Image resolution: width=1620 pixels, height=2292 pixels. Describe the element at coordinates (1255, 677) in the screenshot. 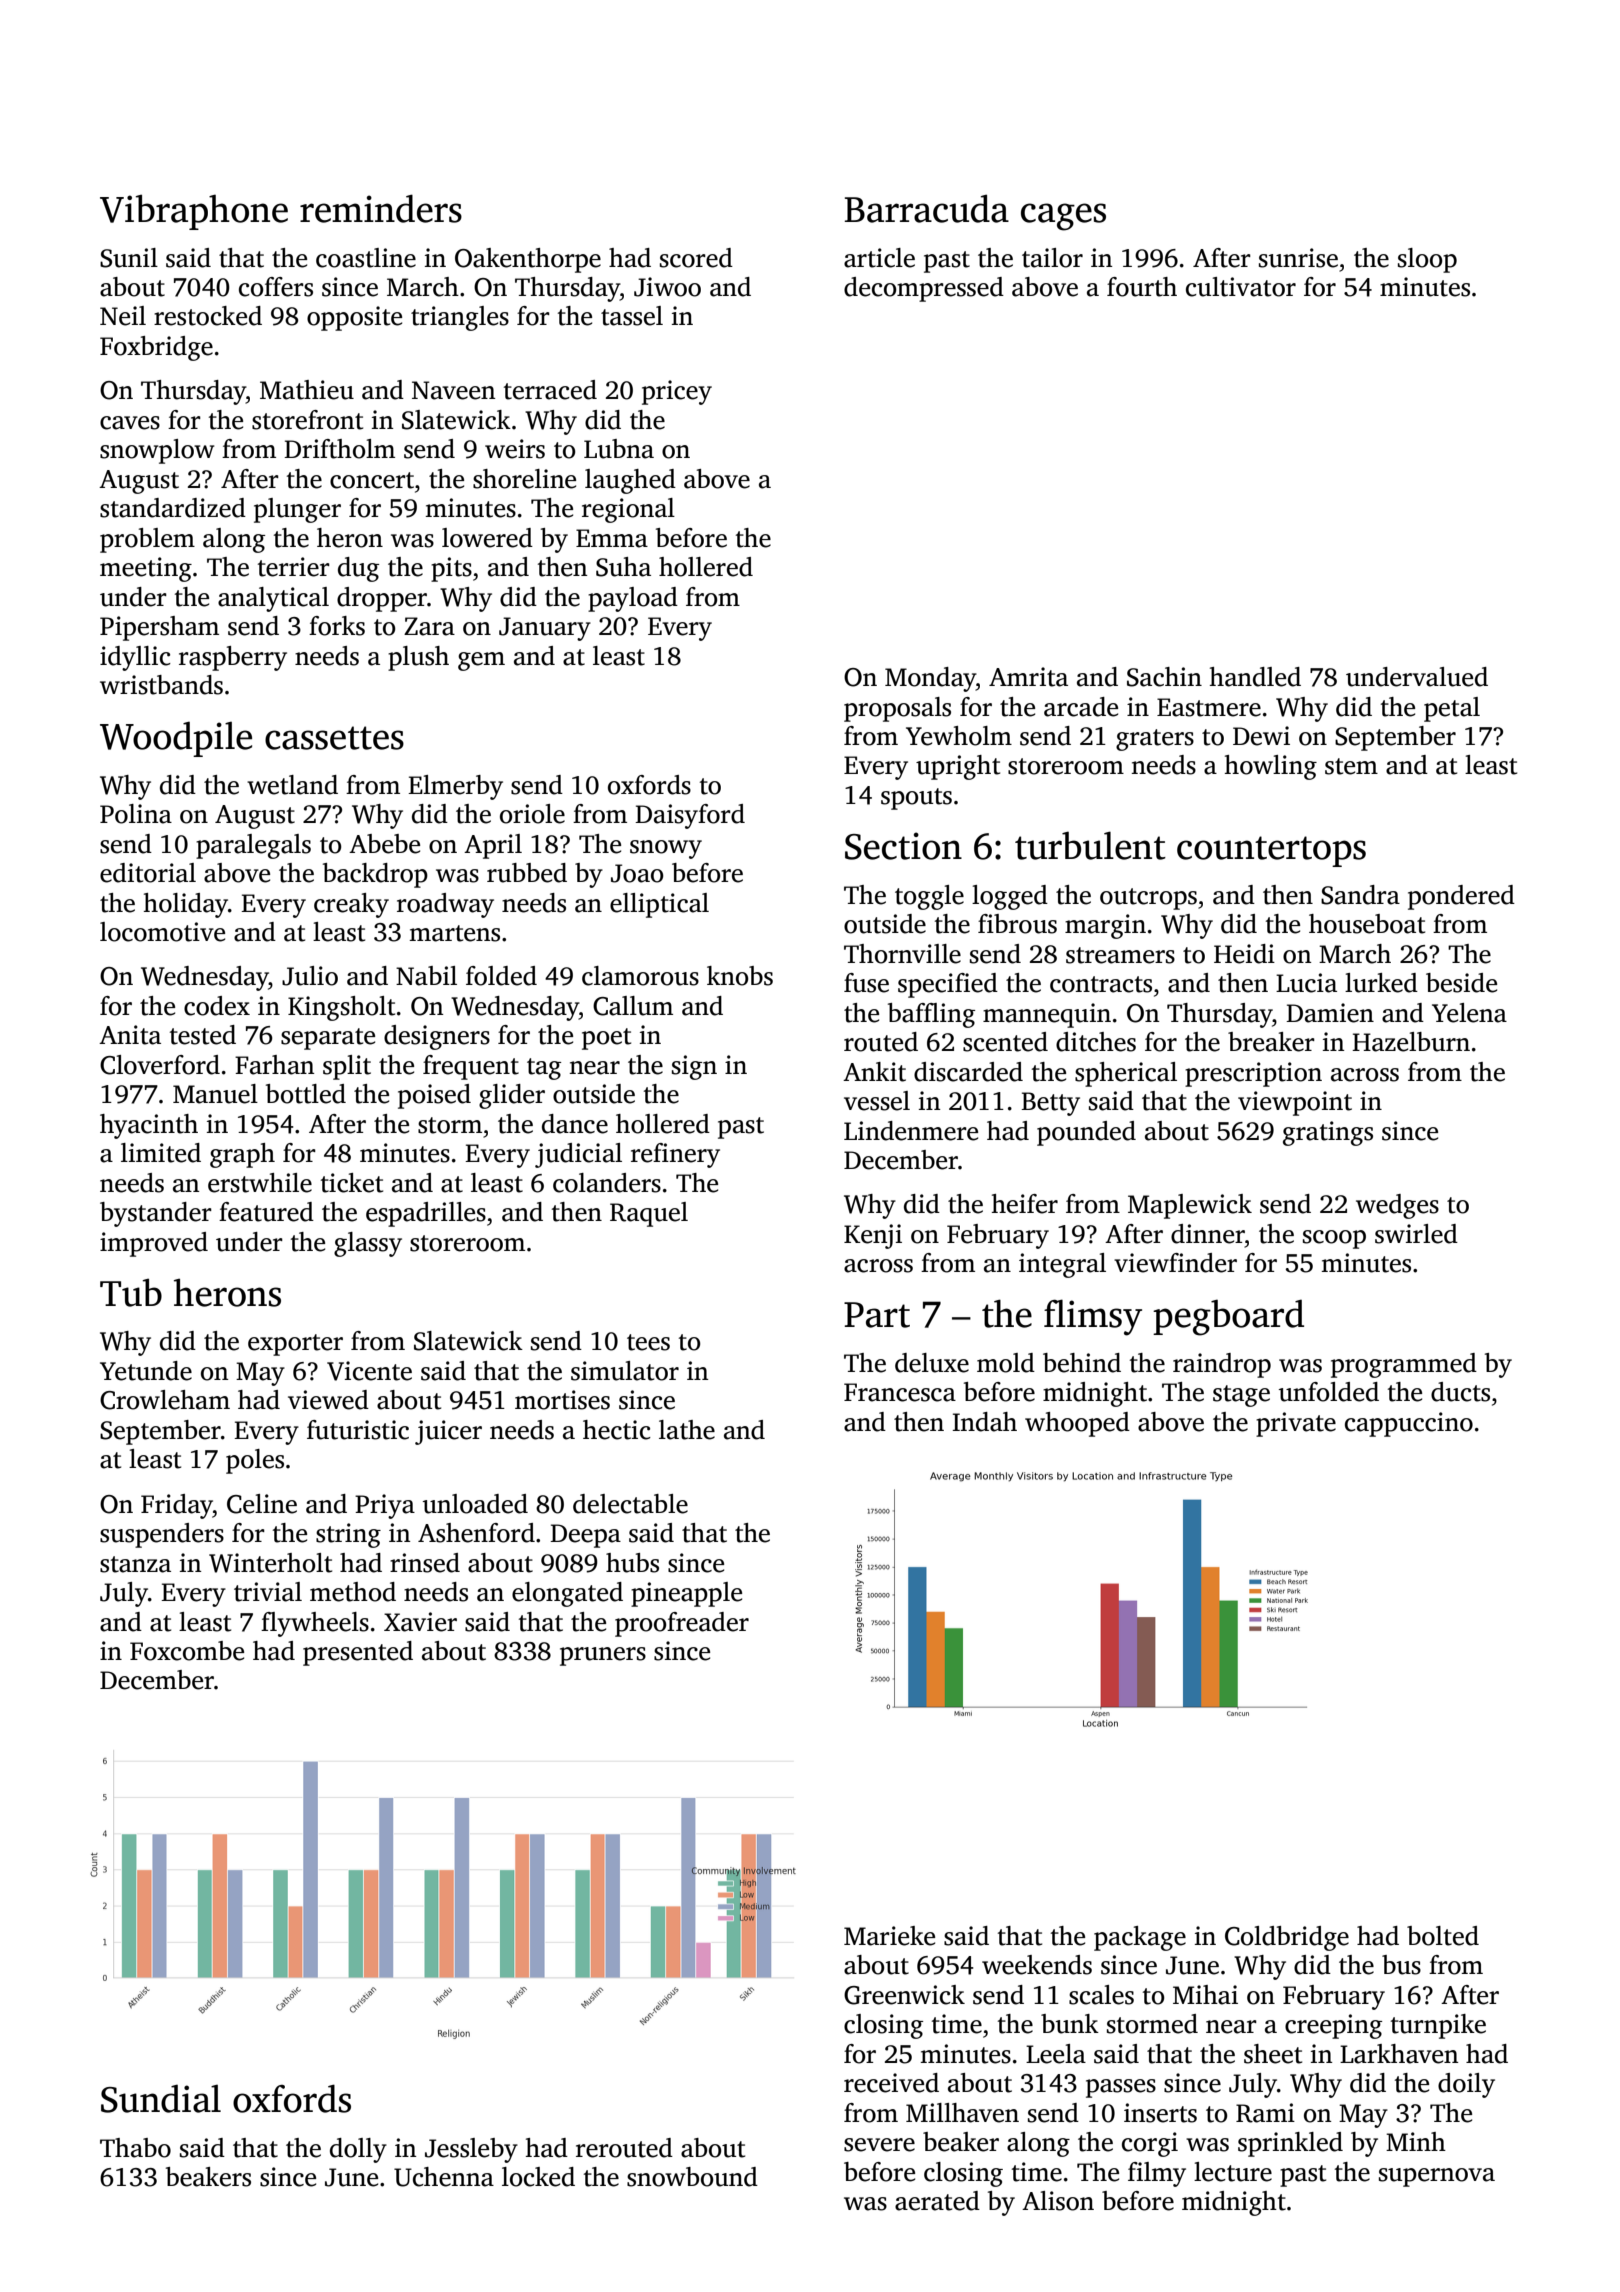

I see `handled` at that location.
